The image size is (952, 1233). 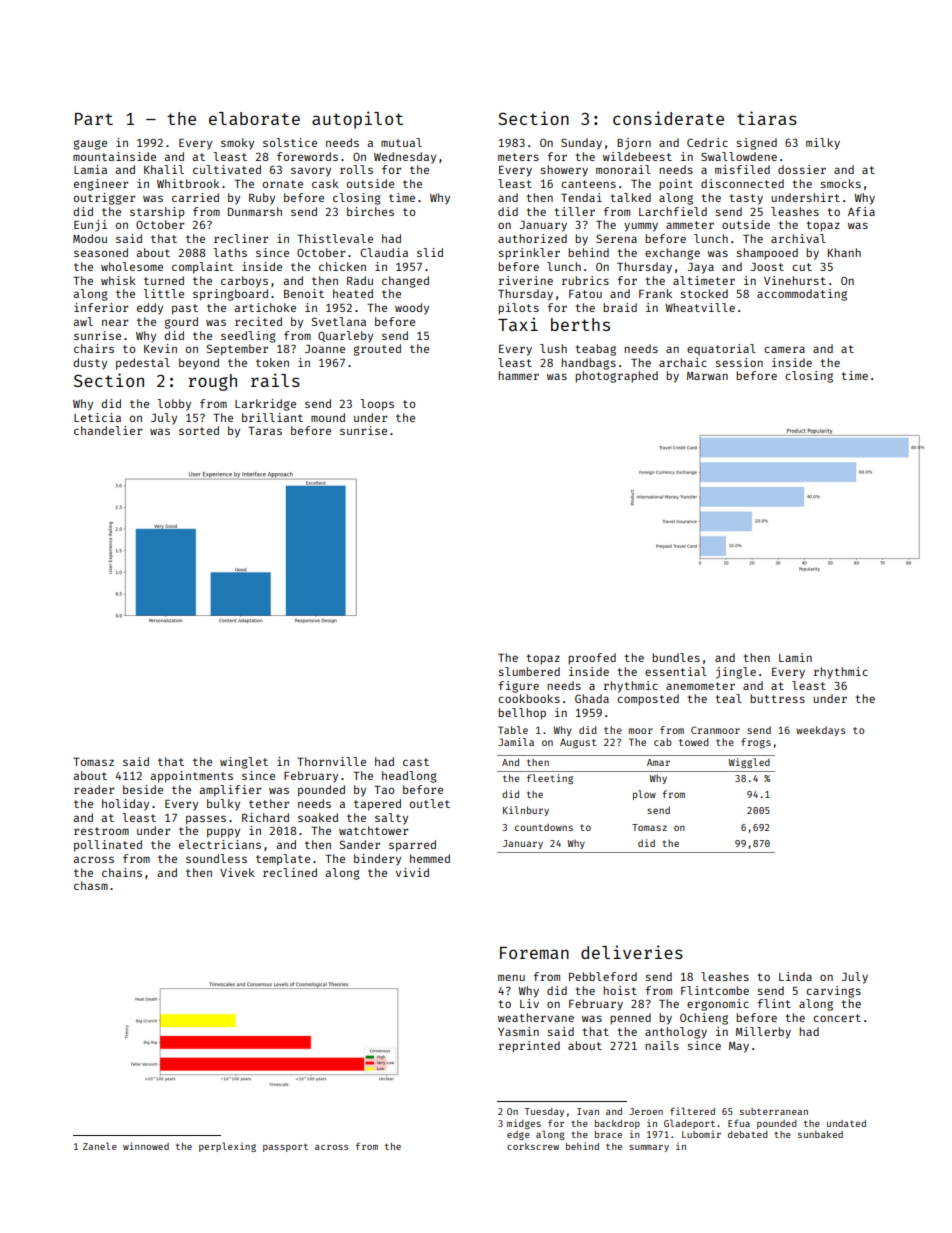 I want to click on winnowed, so click(x=146, y=1146).
